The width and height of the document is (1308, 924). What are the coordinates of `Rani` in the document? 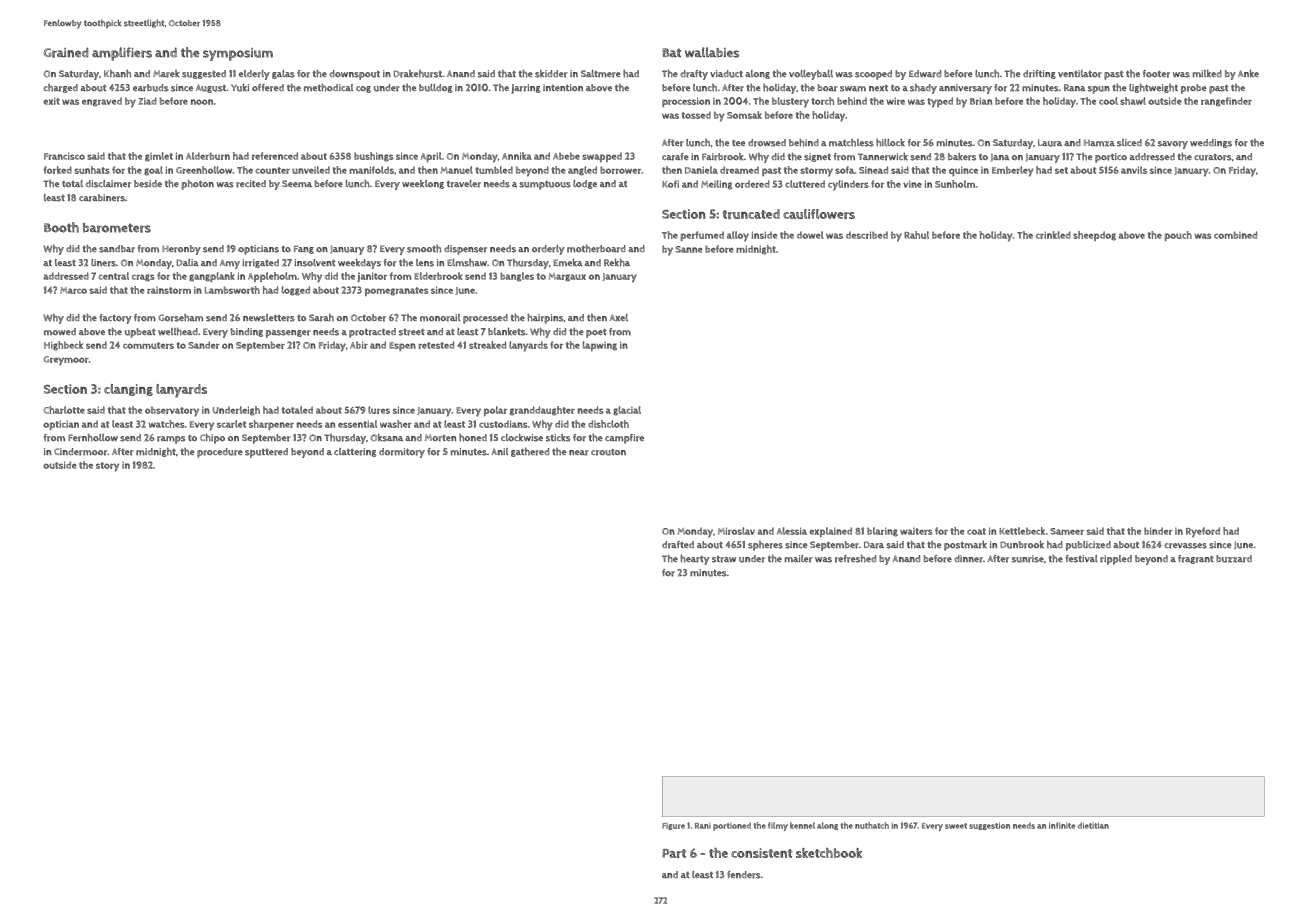 It's located at (703, 826).
